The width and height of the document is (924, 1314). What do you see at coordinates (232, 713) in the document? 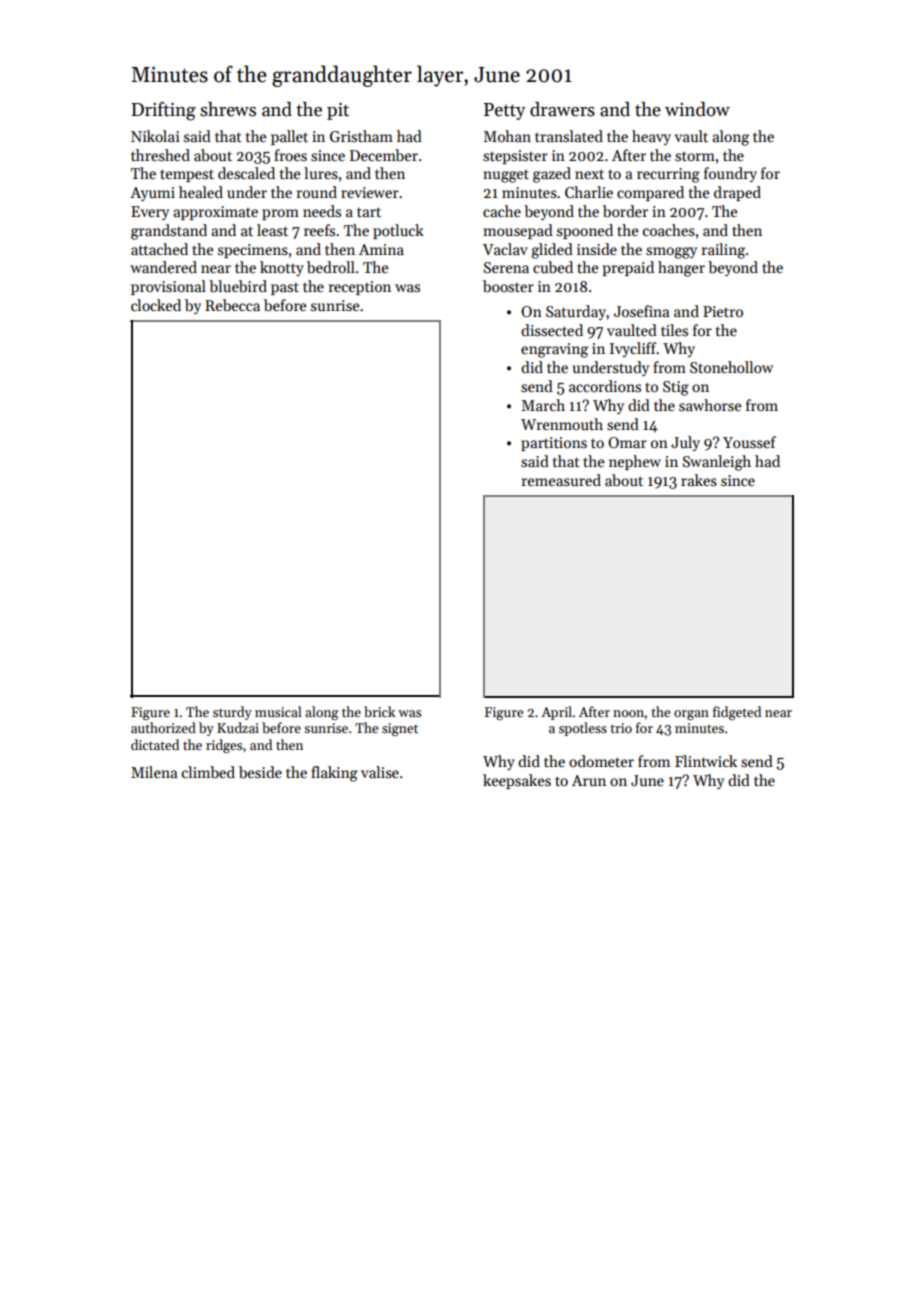
I see `sturdy` at bounding box center [232, 713].
